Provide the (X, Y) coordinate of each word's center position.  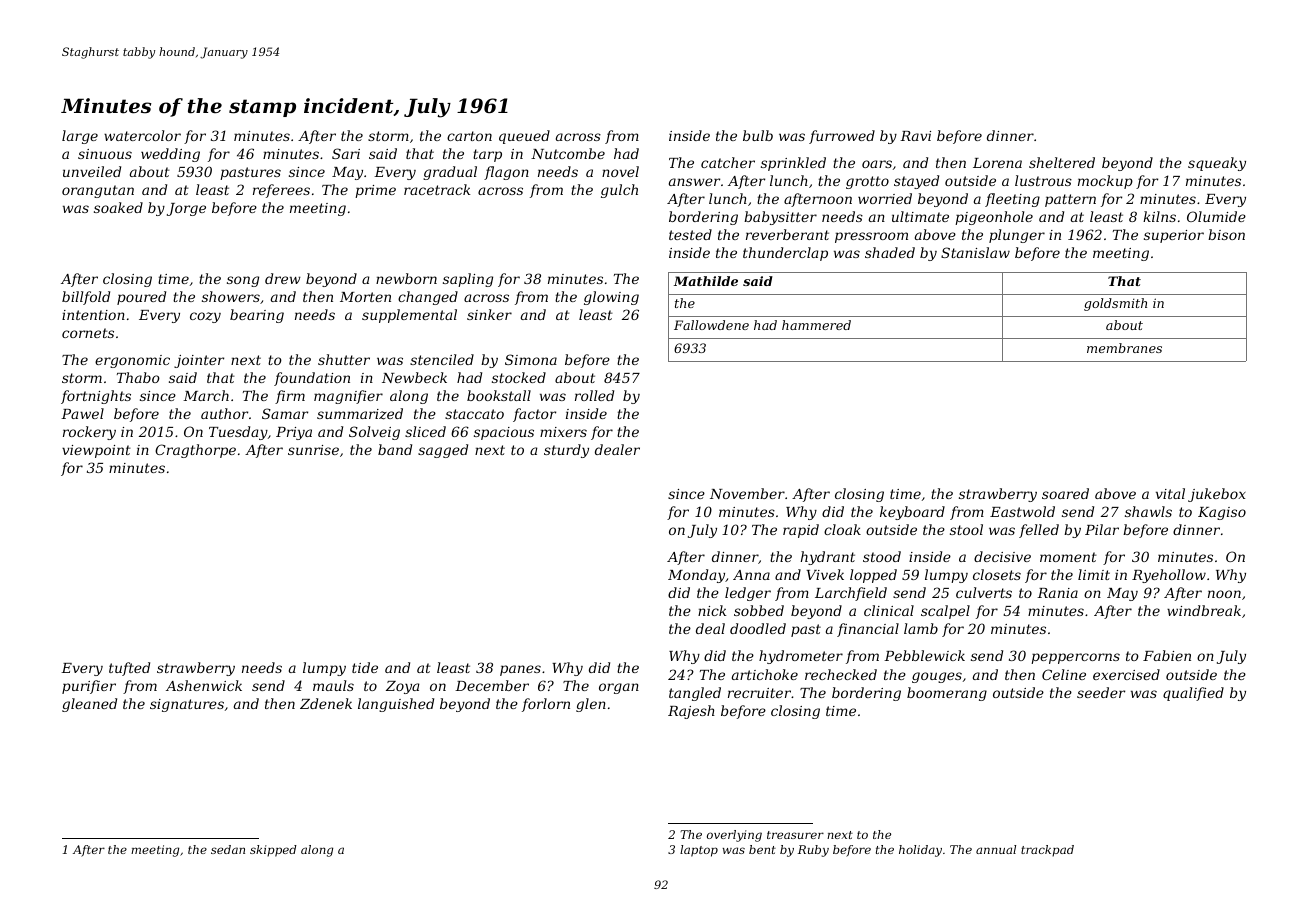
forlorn (546, 705)
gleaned (89, 705)
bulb (758, 135)
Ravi (915, 136)
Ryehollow (1169, 576)
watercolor (142, 135)
